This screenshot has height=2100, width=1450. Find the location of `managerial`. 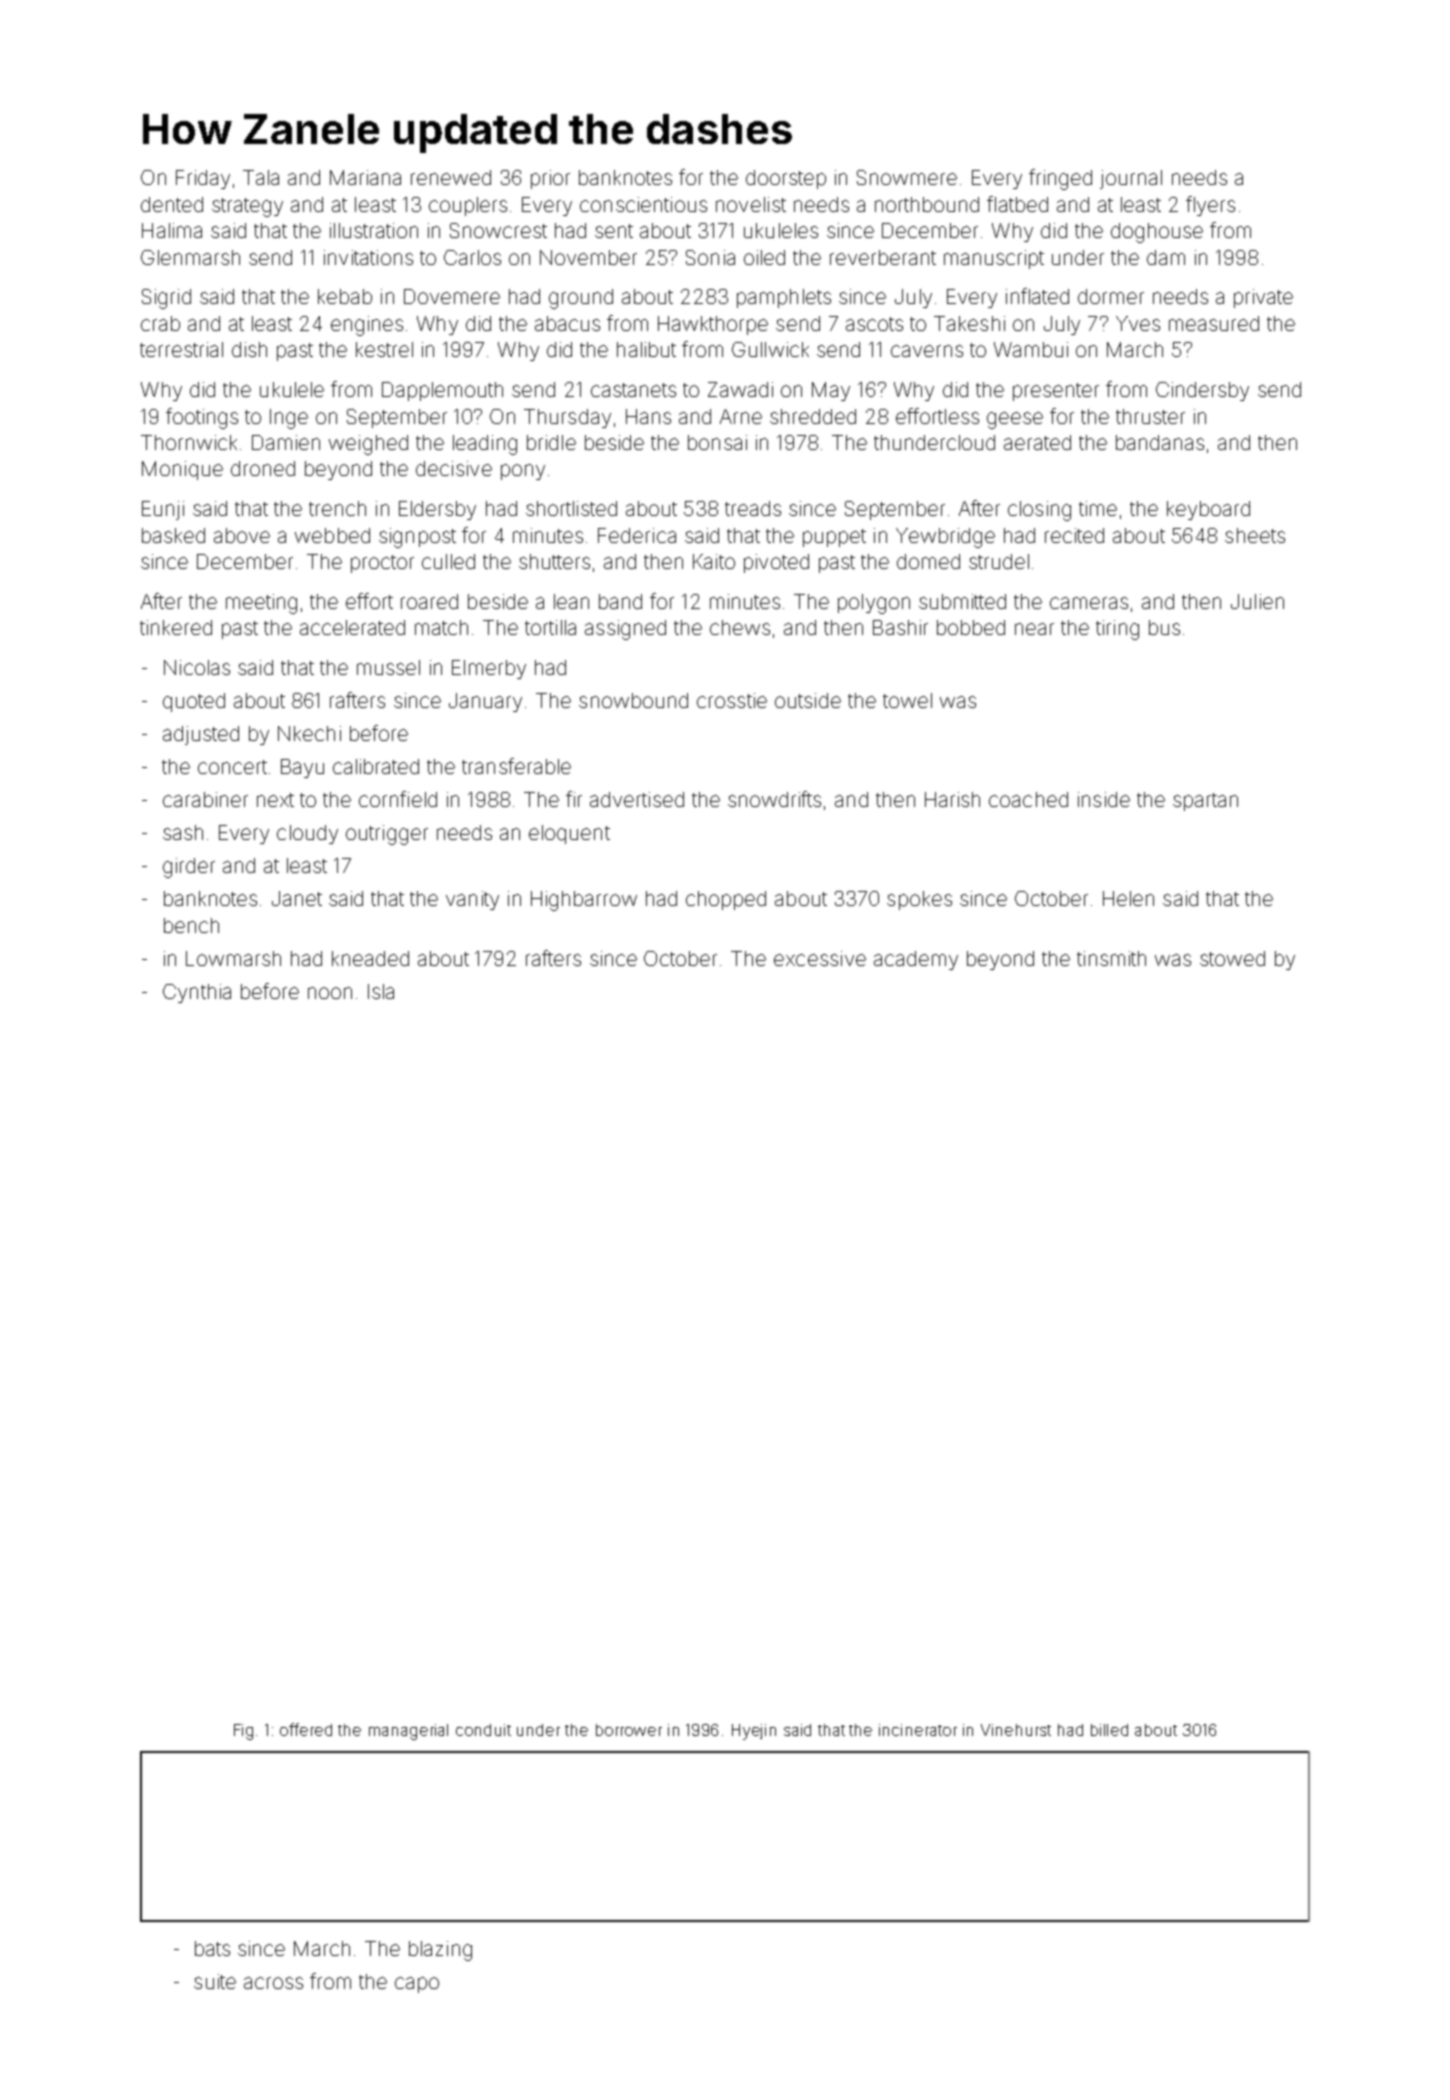

managerial is located at coordinates (408, 1732).
